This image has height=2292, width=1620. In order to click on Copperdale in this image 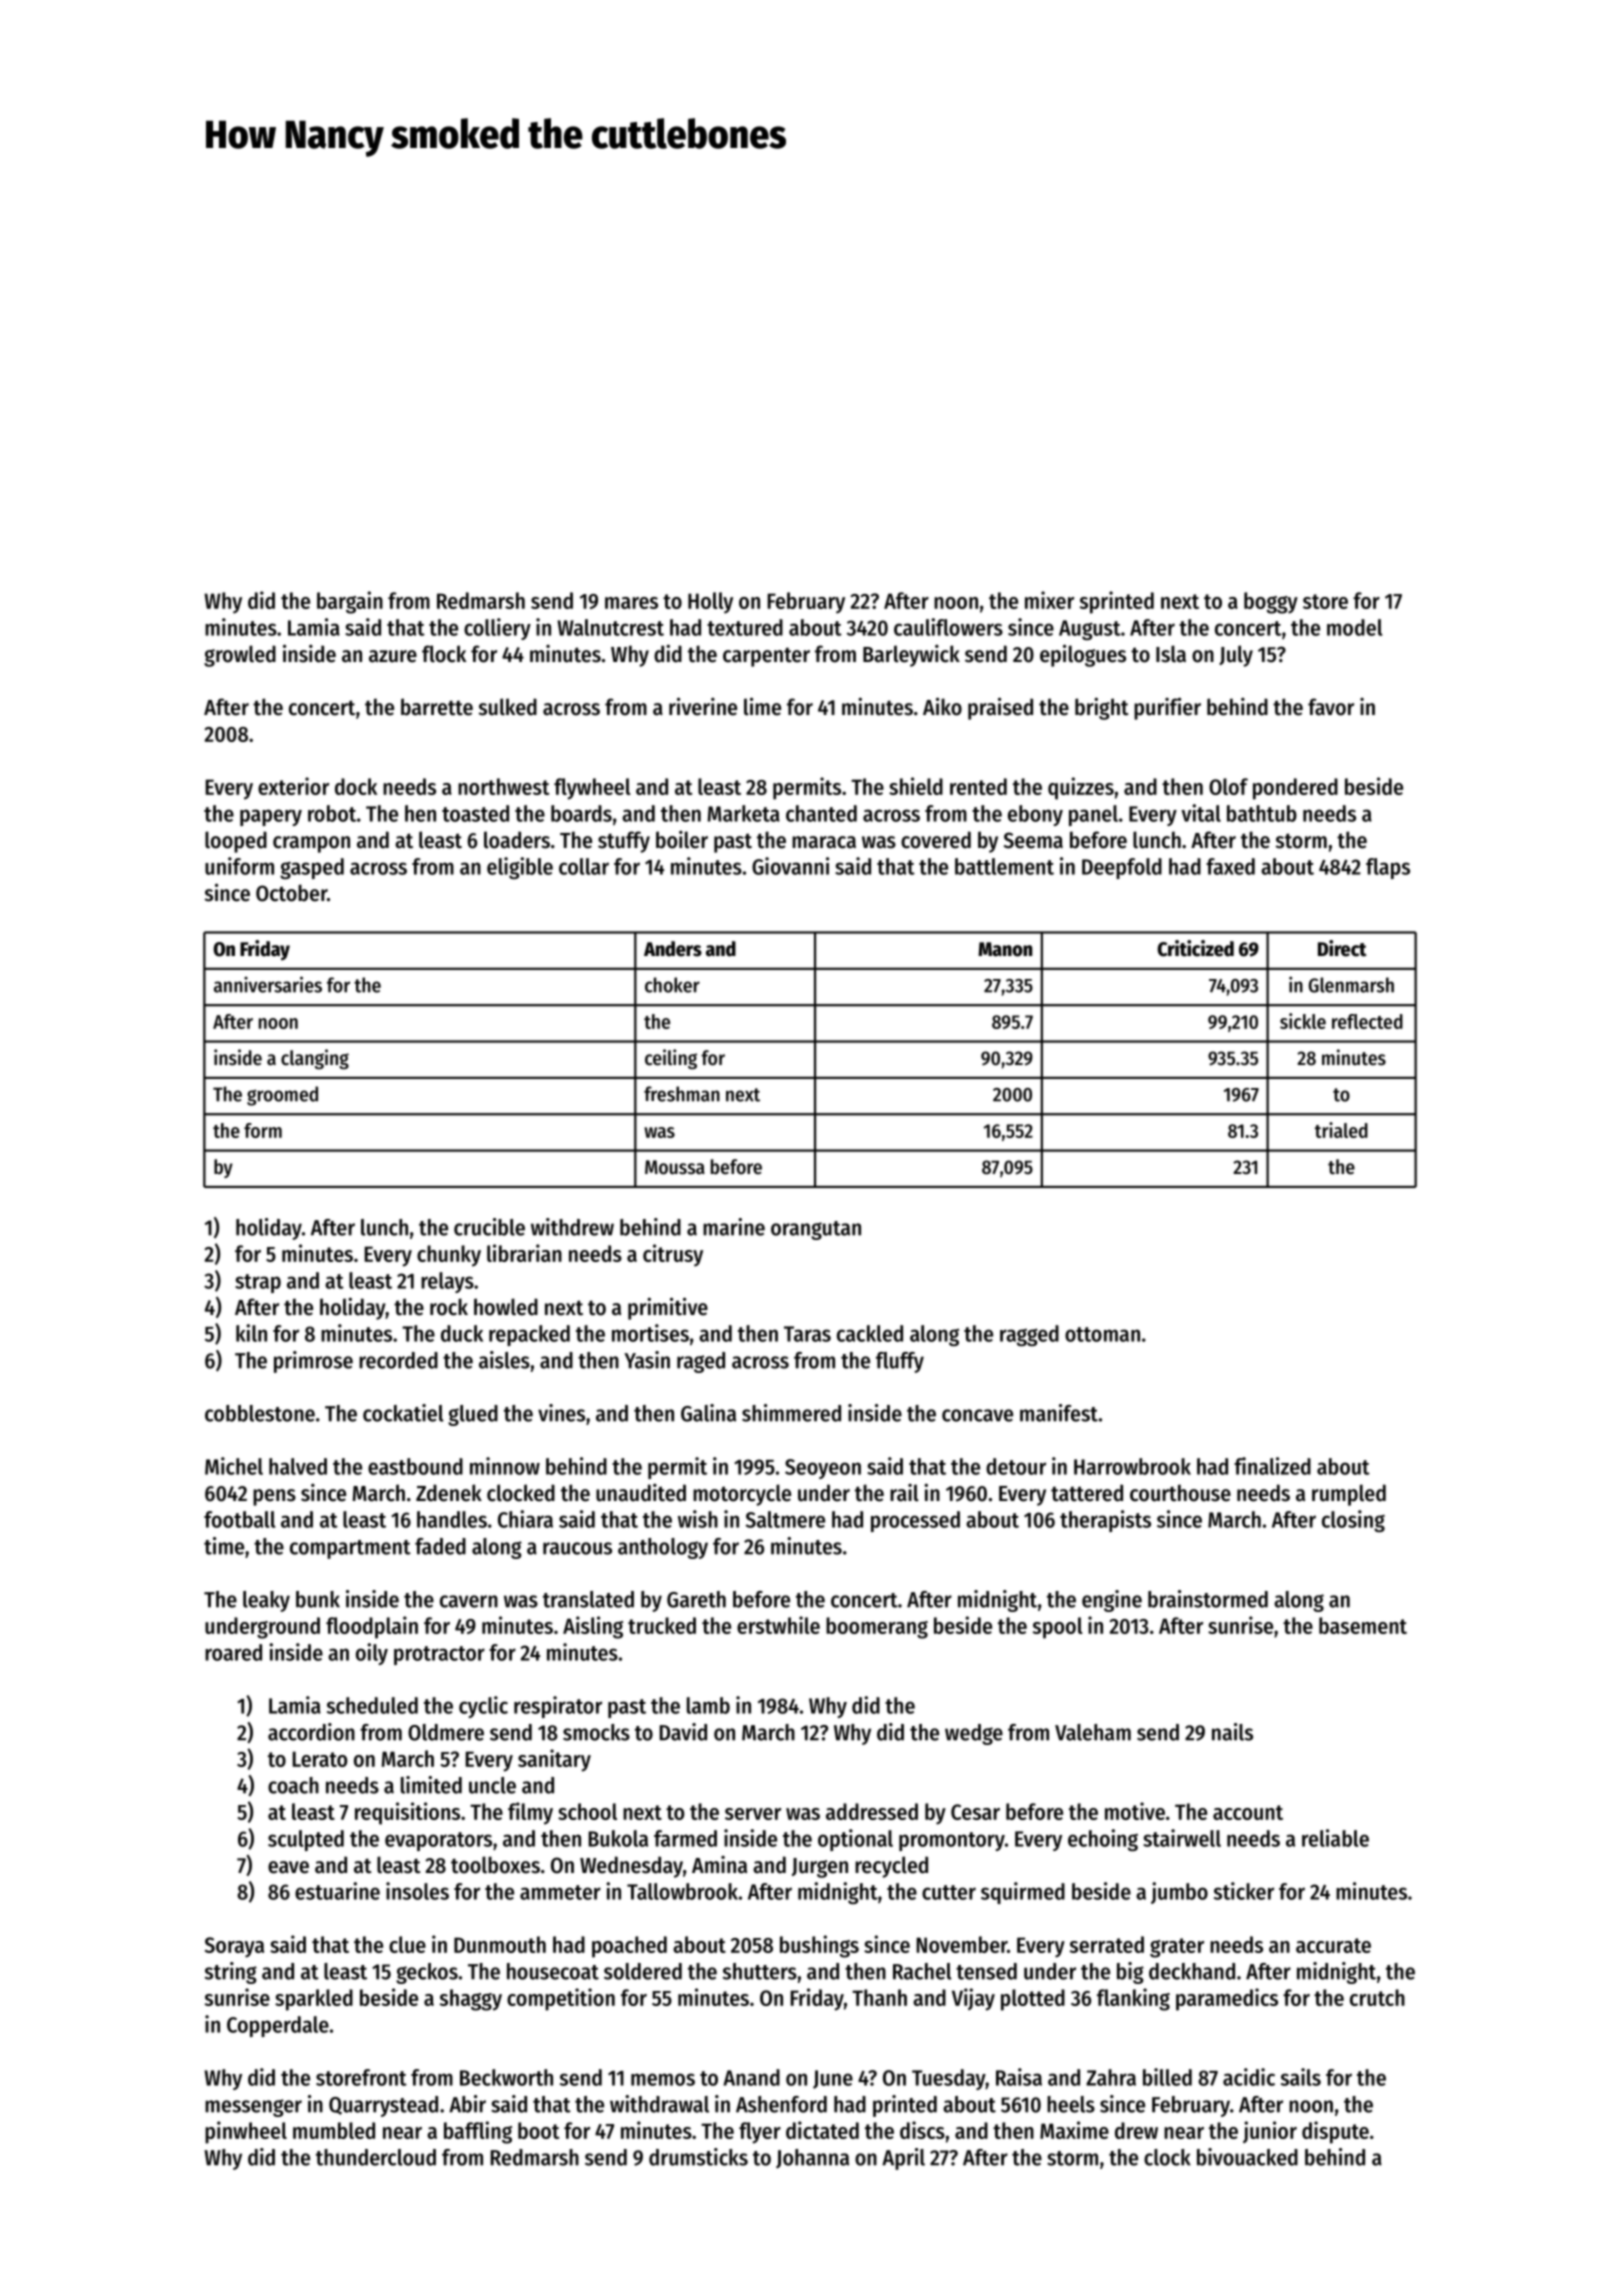, I will do `click(278, 2026)`.
